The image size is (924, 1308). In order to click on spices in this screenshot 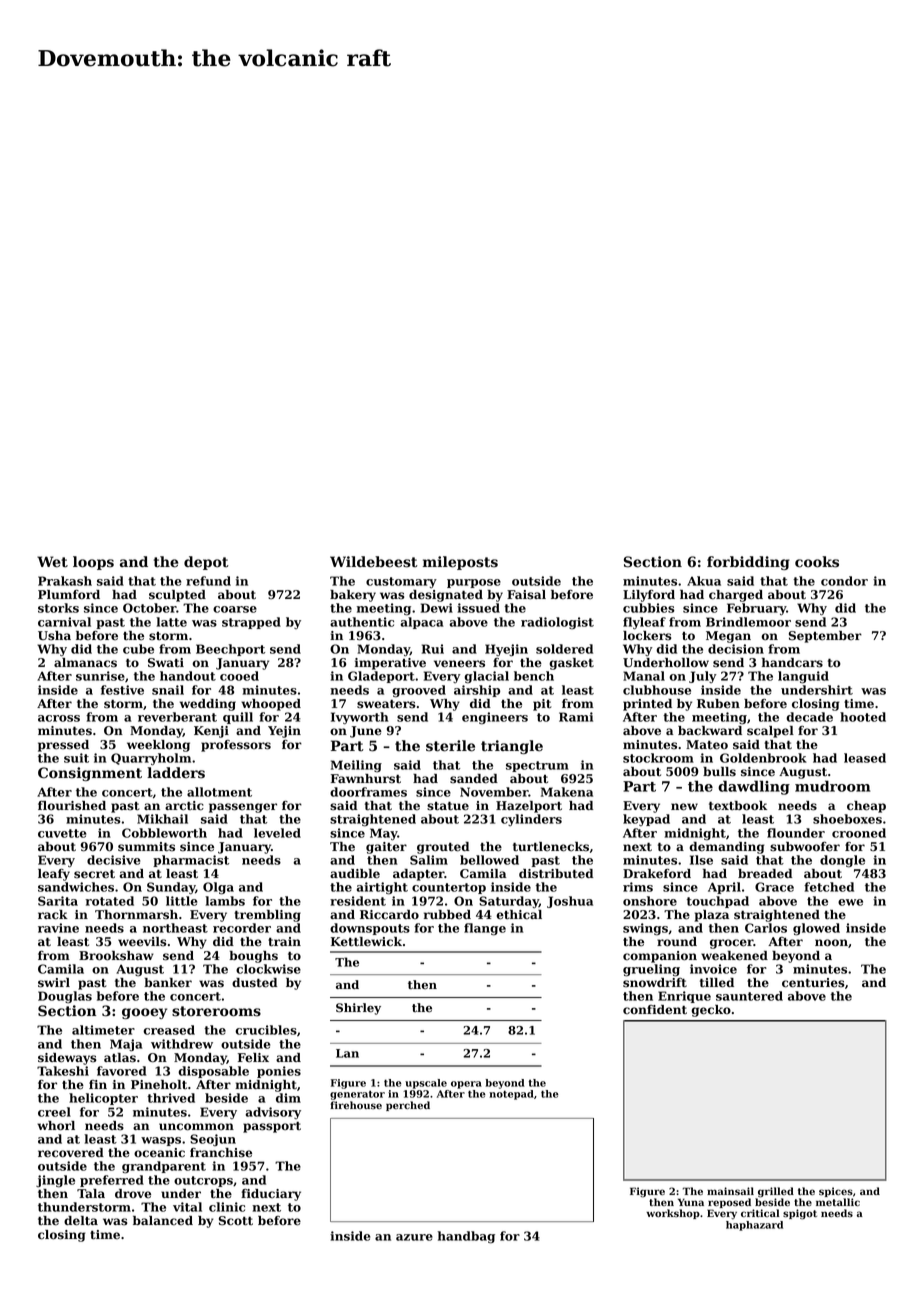, I will do `click(836, 1192)`.
